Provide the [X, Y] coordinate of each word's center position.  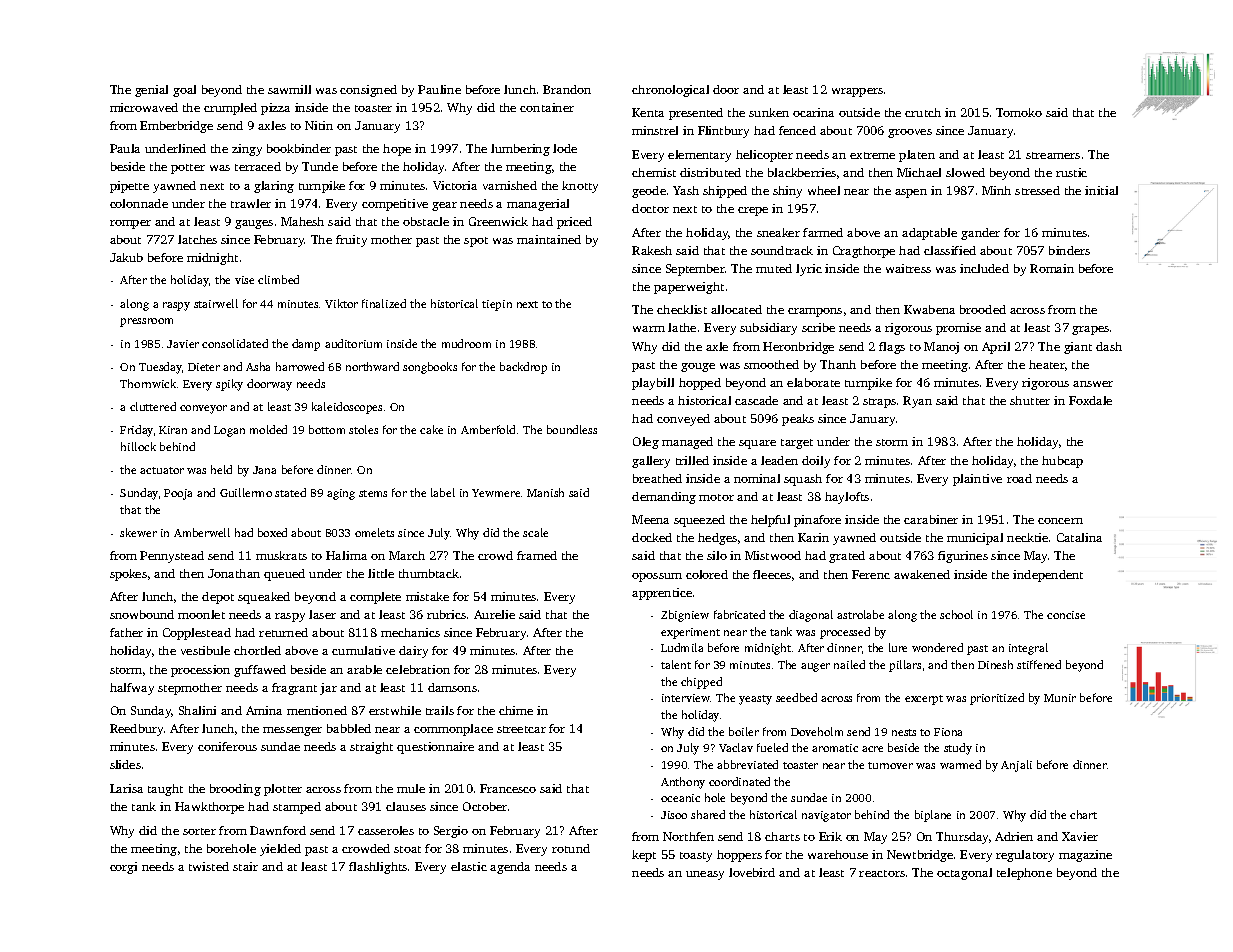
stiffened [1039, 664]
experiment [690, 633]
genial [151, 91]
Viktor [341, 303]
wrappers [857, 92]
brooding [235, 790]
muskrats [281, 555]
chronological [670, 91]
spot [476, 242]
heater [1047, 364]
